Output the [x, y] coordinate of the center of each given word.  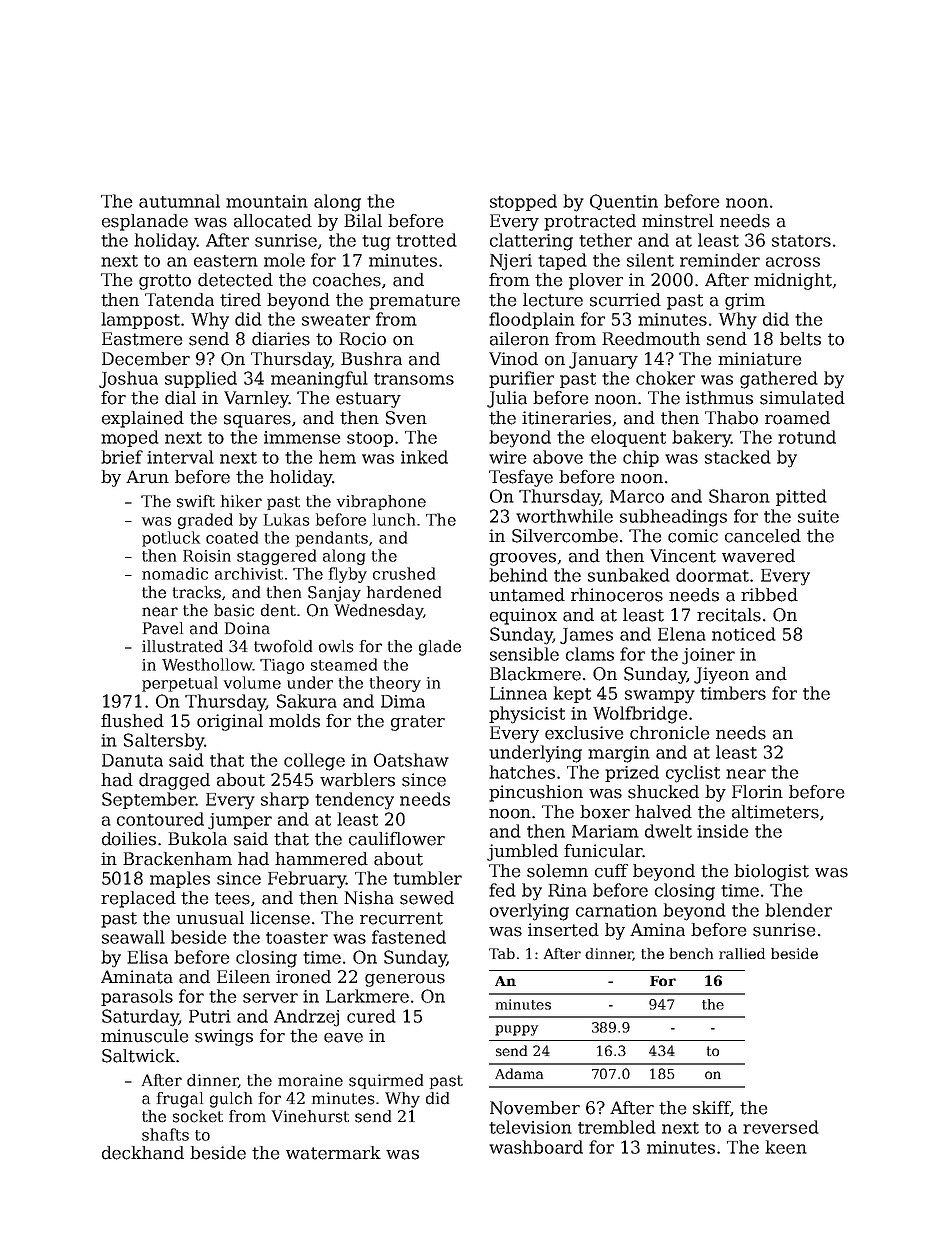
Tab [502, 953]
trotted [426, 240]
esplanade [145, 222]
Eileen [243, 977]
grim [745, 301]
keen [786, 1147]
